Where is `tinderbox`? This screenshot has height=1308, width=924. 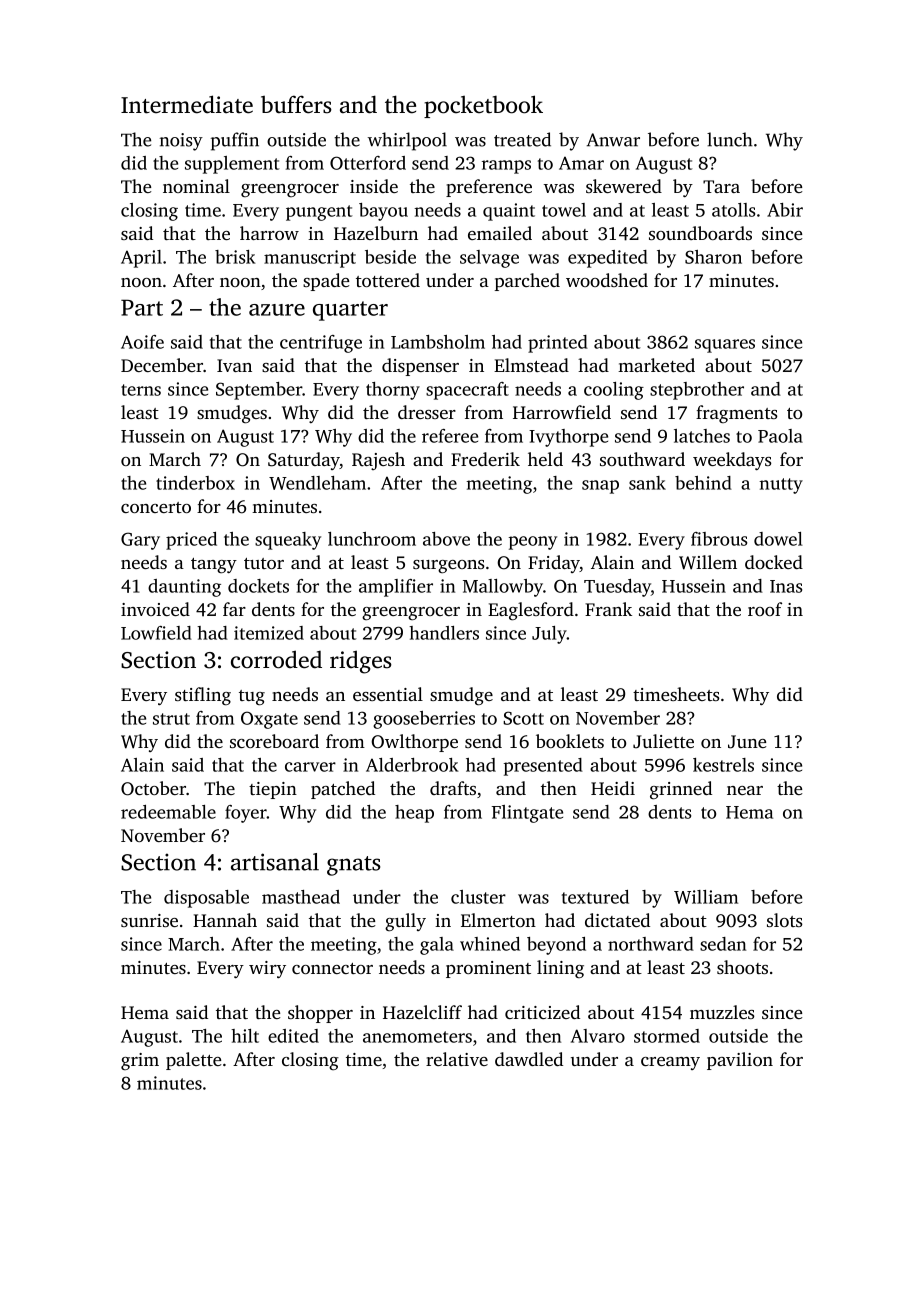
tinderbox is located at coordinates (195, 483).
